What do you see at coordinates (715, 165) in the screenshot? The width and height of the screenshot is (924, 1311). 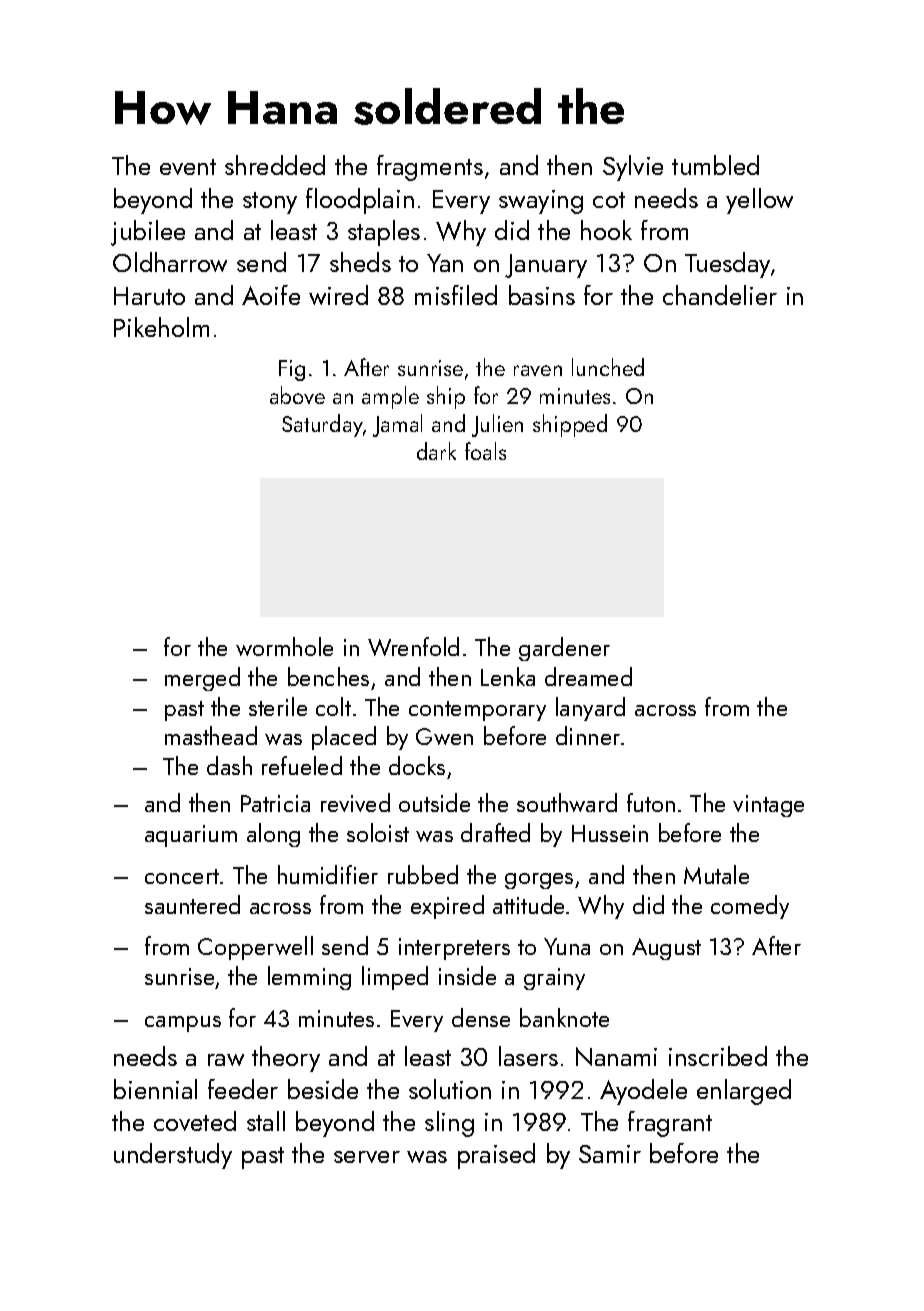 I see `tumbled` at bounding box center [715, 165].
